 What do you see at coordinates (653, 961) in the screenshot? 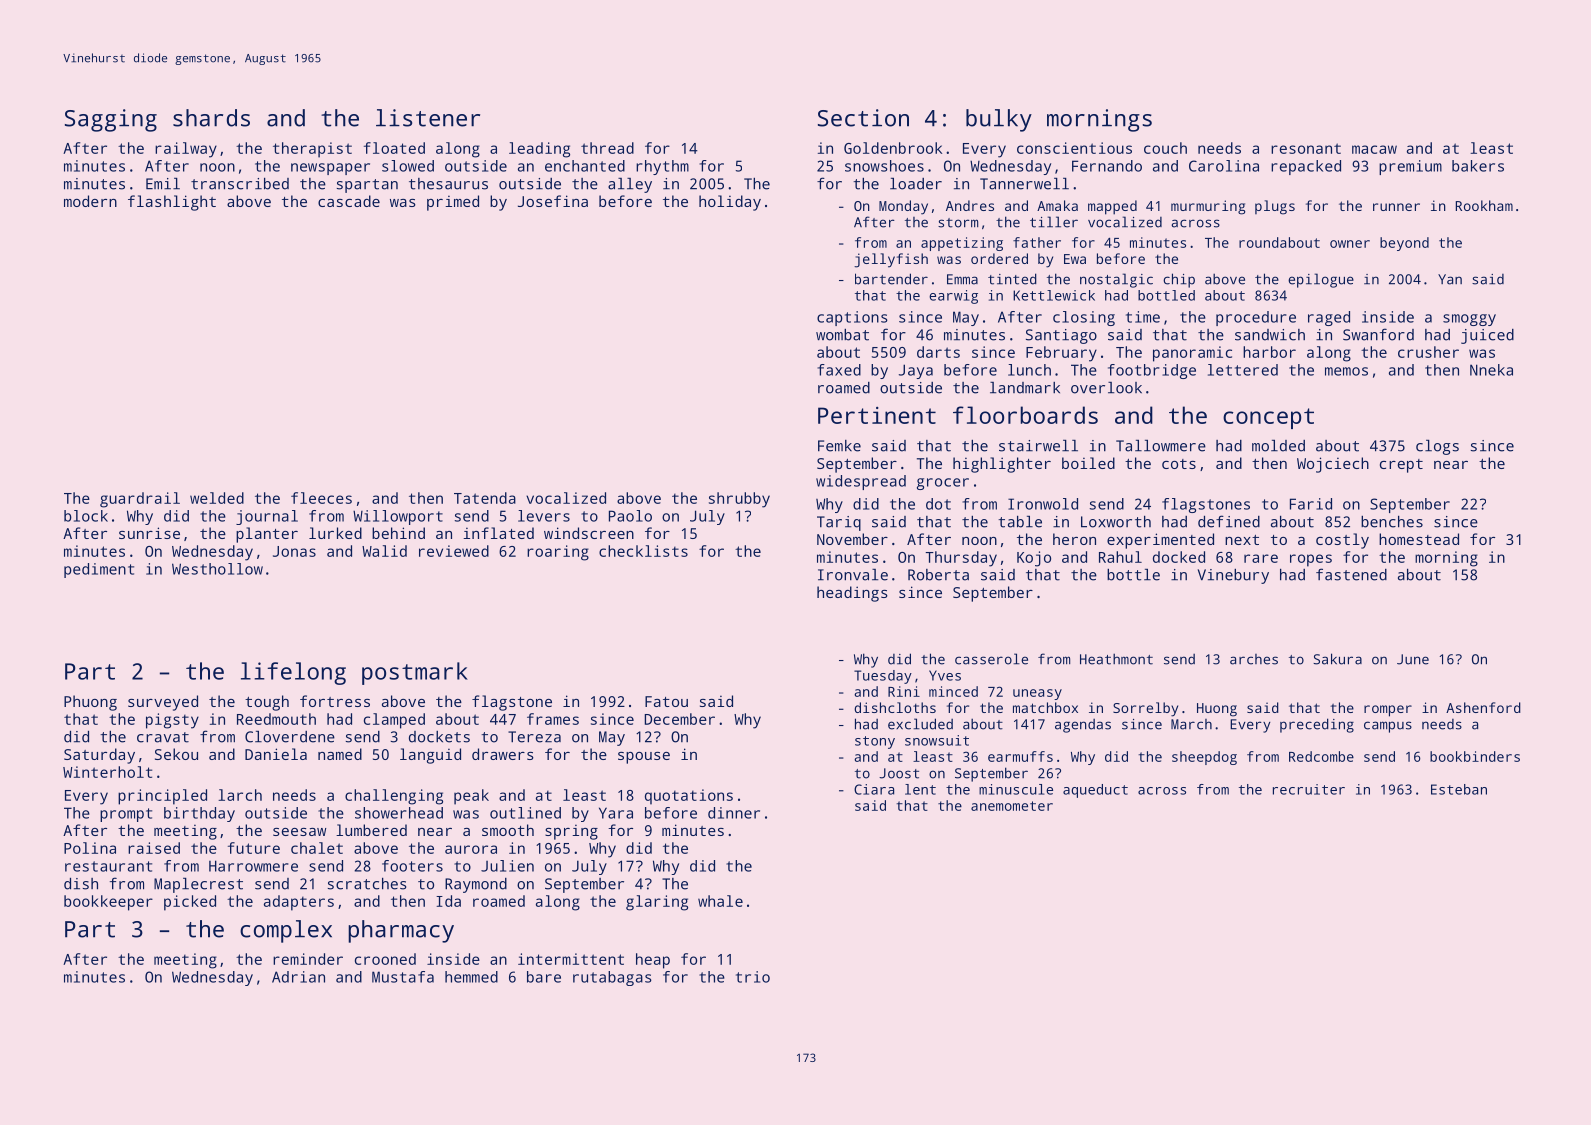
I see `heap` at bounding box center [653, 961].
